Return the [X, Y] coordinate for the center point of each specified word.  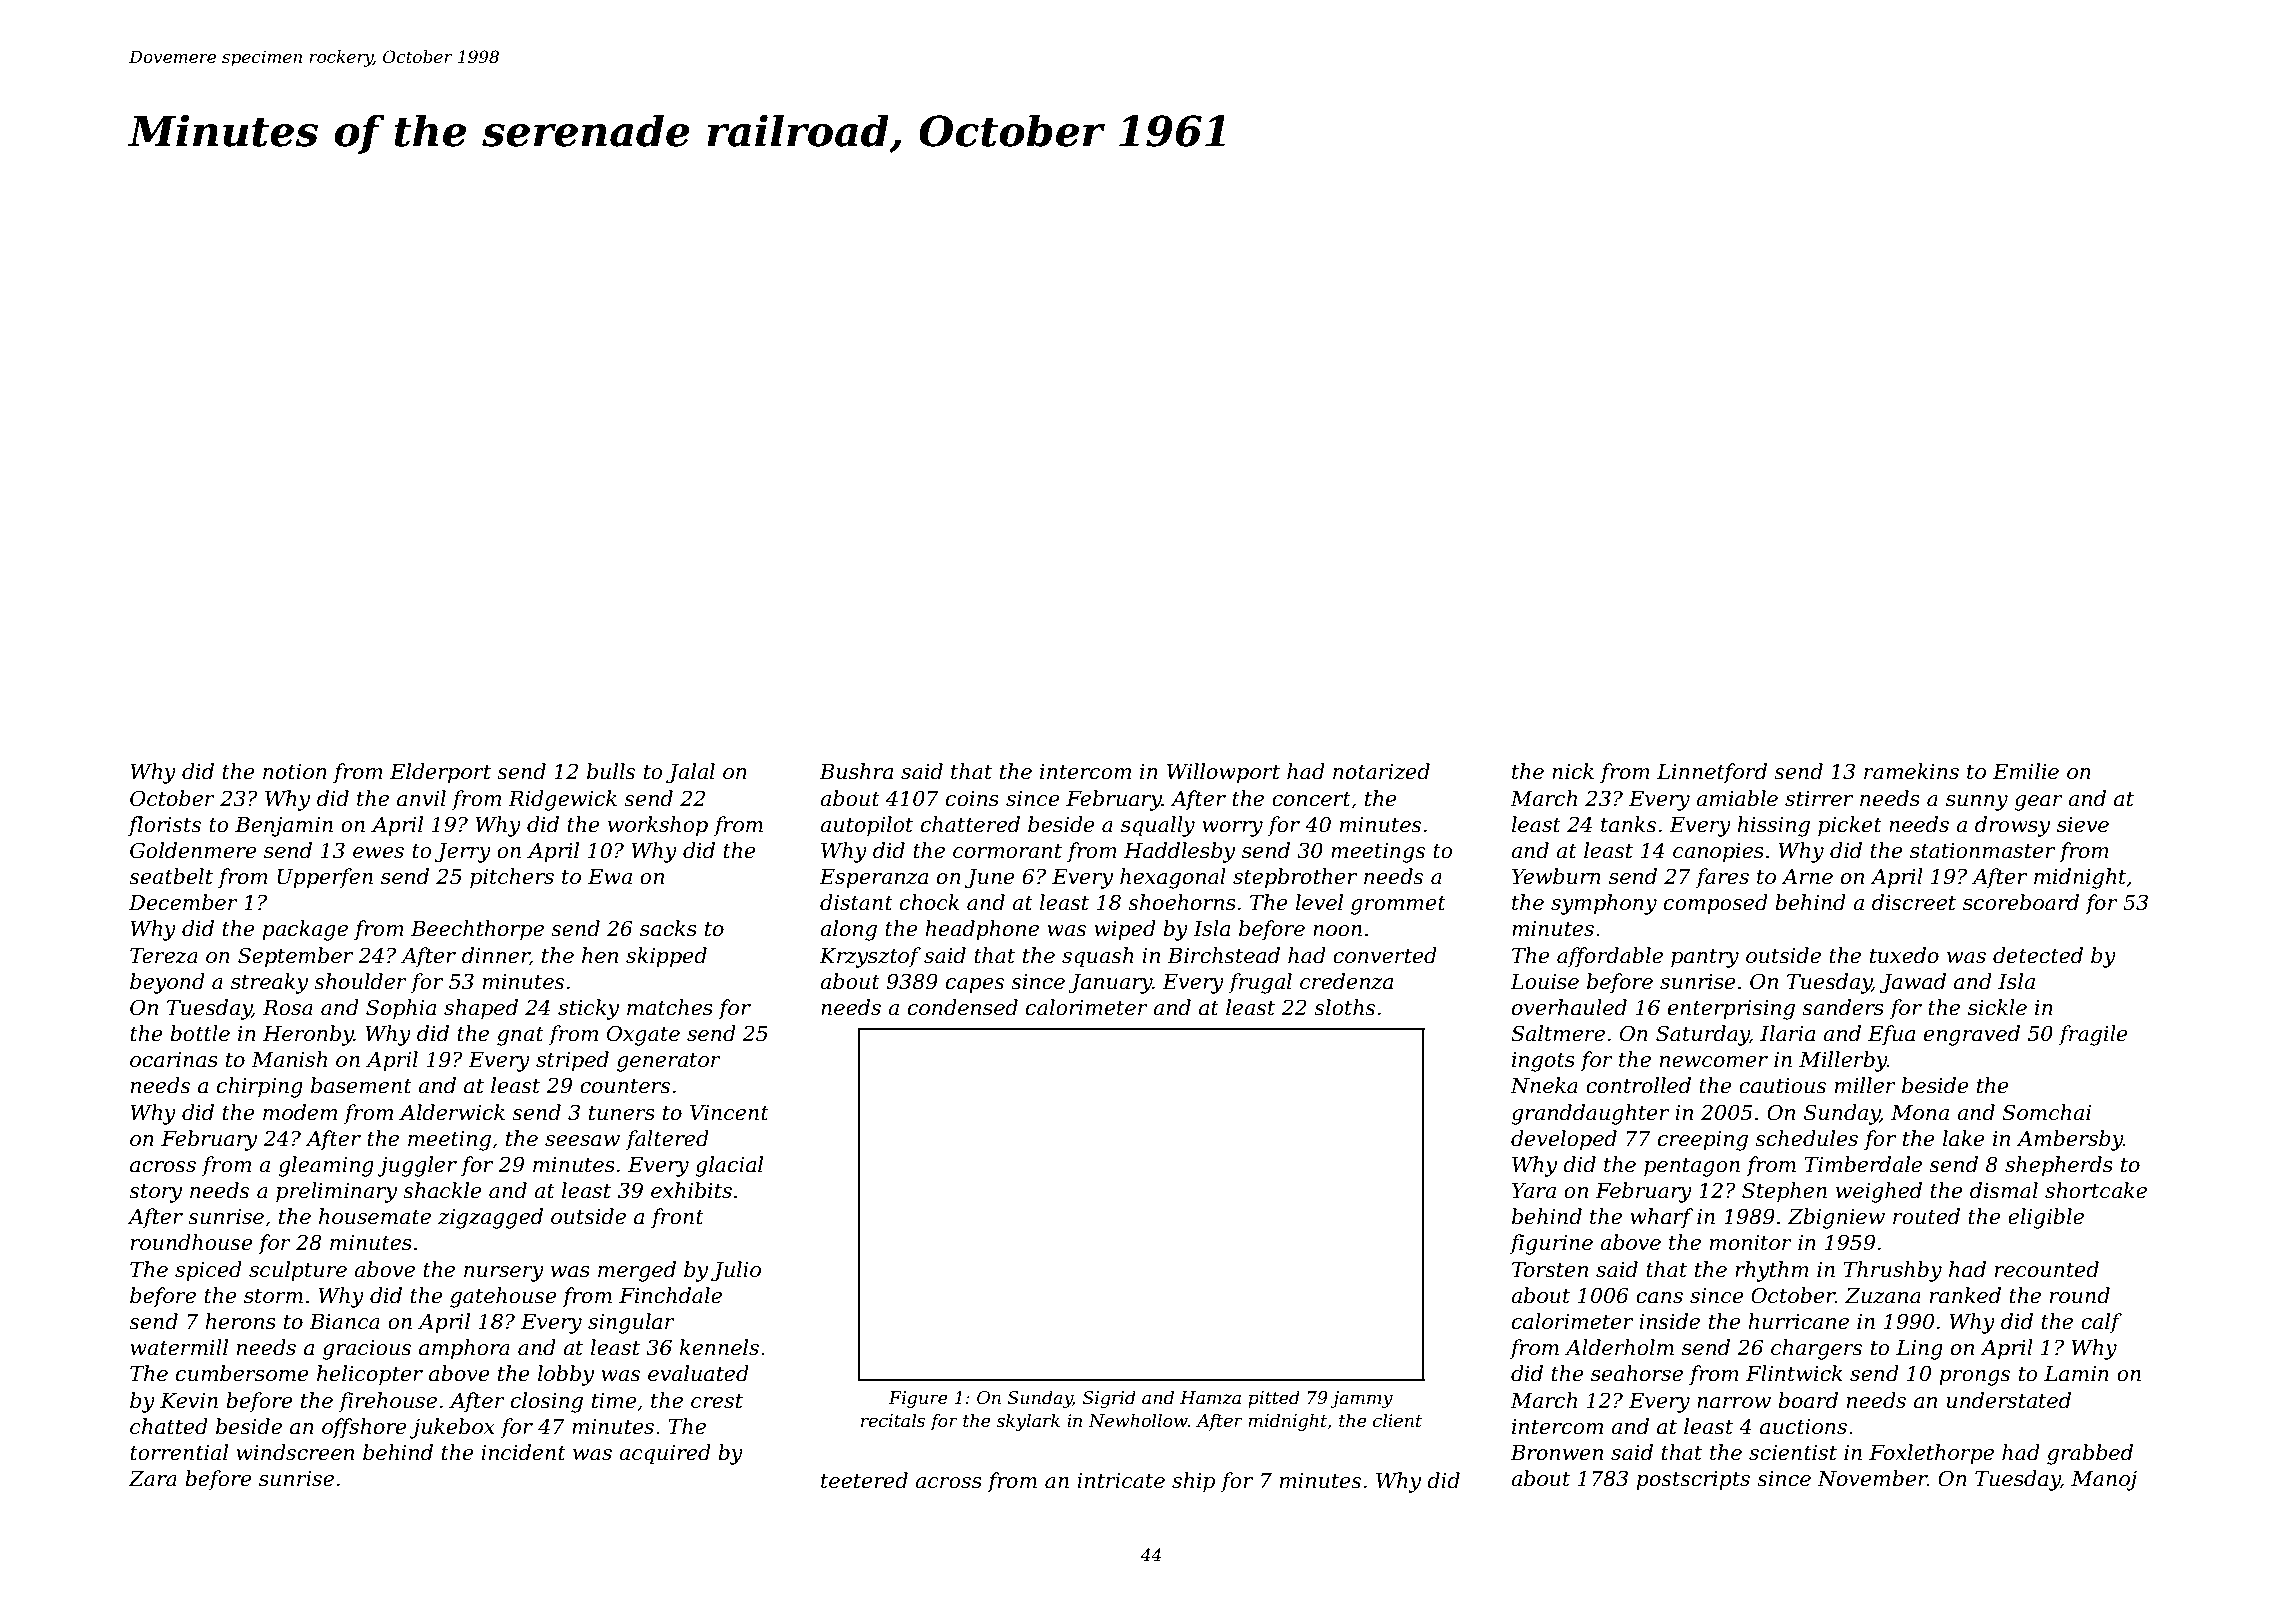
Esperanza [873, 879]
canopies [1718, 853]
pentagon [1692, 1167]
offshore [364, 1428]
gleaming [326, 1166]
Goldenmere [193, 850]
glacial [729, 1166]
